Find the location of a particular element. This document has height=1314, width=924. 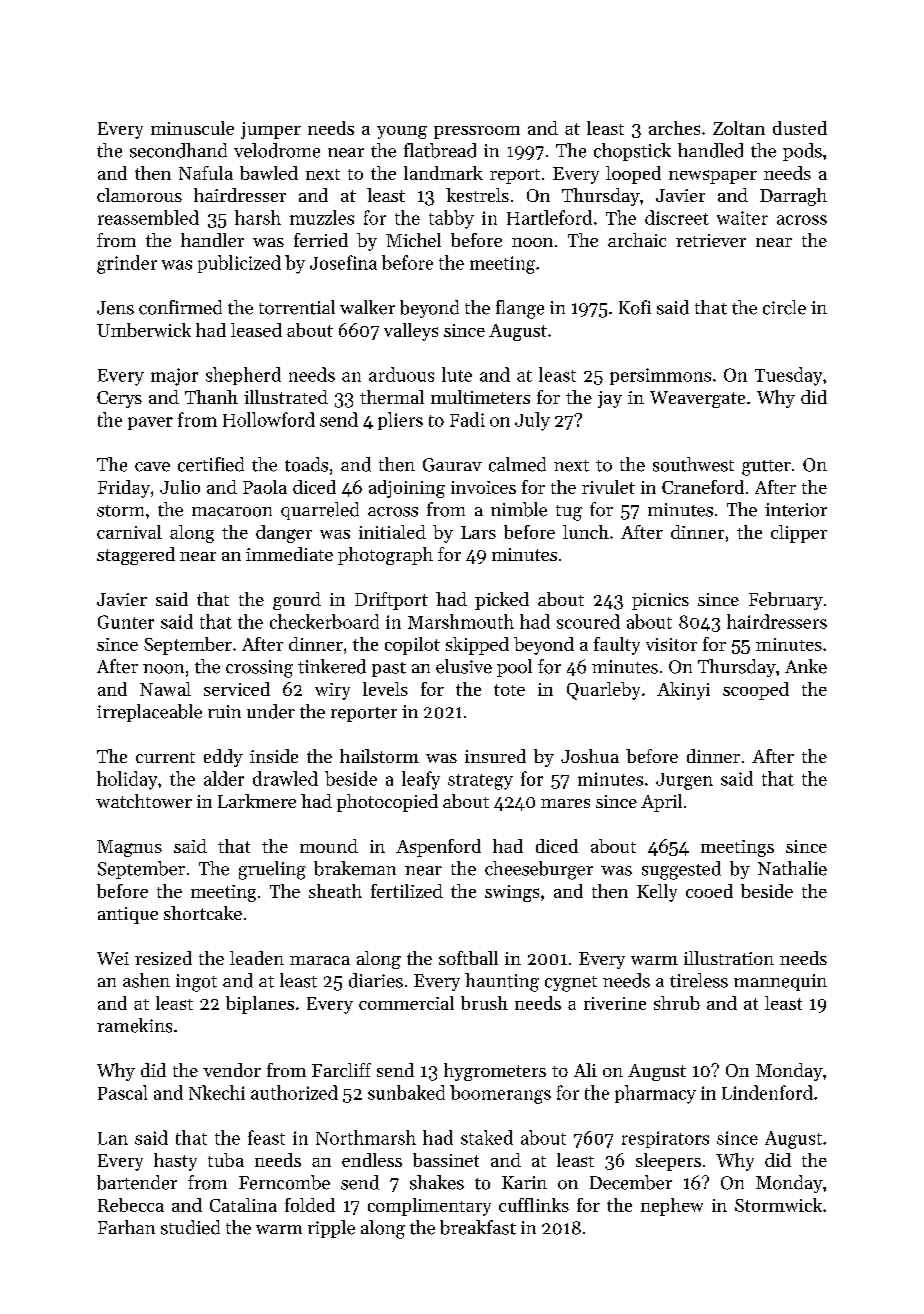

staggered is located at coordinates (136, 556).
